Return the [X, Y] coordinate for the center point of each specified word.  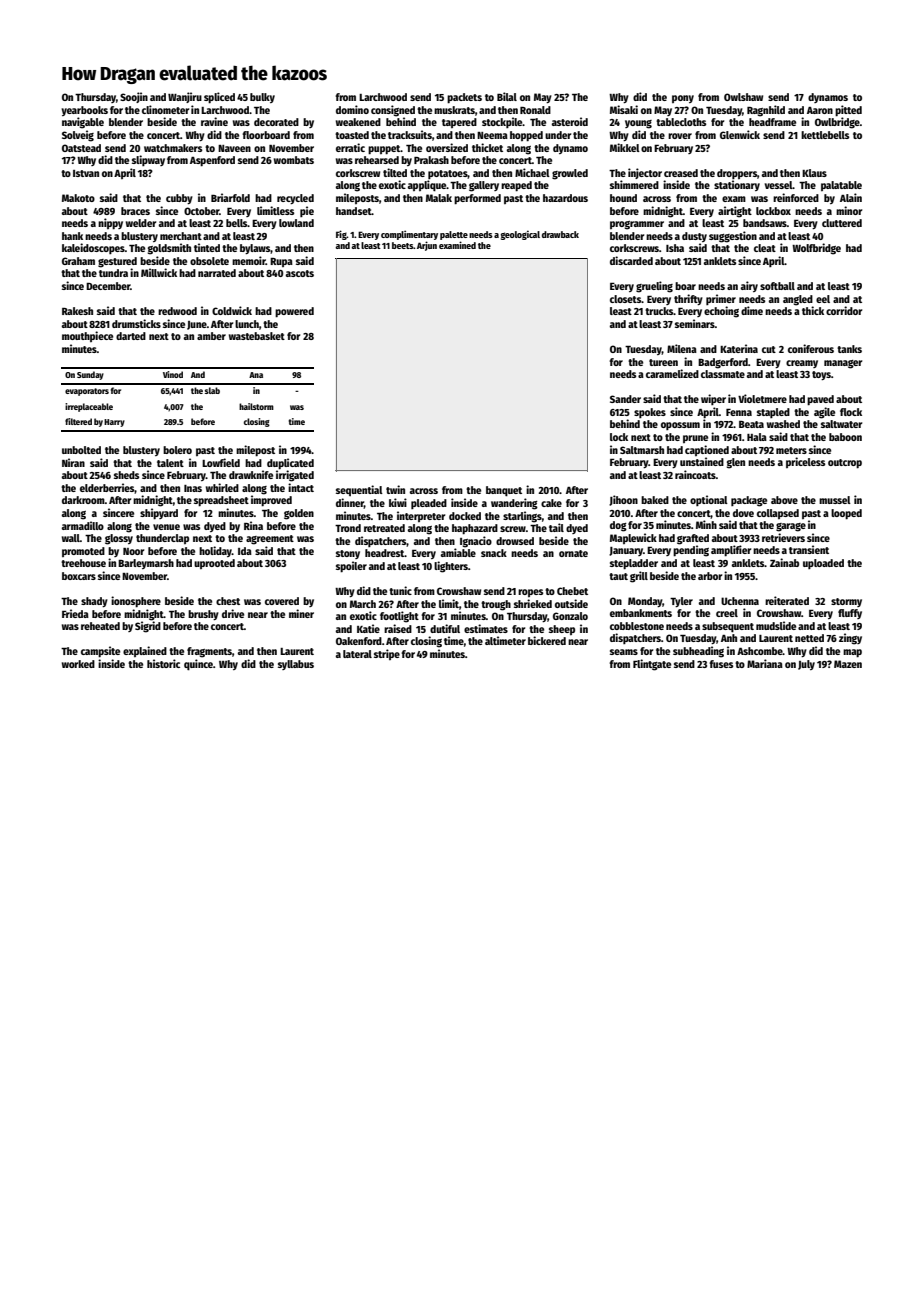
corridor [844, 310]
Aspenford [212, 161]
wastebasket [257, 336]
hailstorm [256, 406]
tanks [849, 349]
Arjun [427, 246]
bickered [547, 640]
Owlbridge [837, 123]
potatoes [448, 174]
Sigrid [148, 627]
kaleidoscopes [93, 248]
